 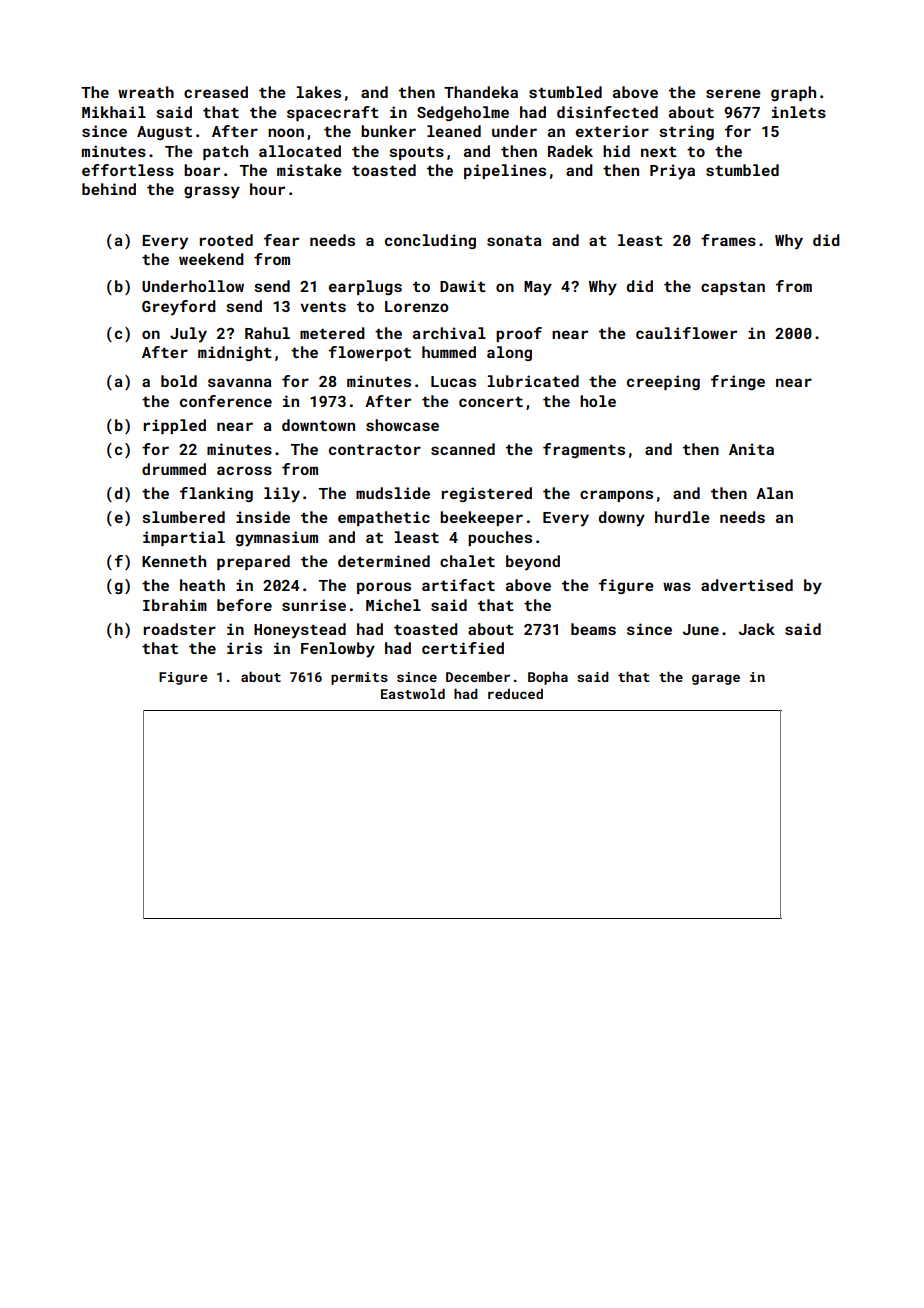 I want to click on gymnasium, so click(x=277, y=539).
